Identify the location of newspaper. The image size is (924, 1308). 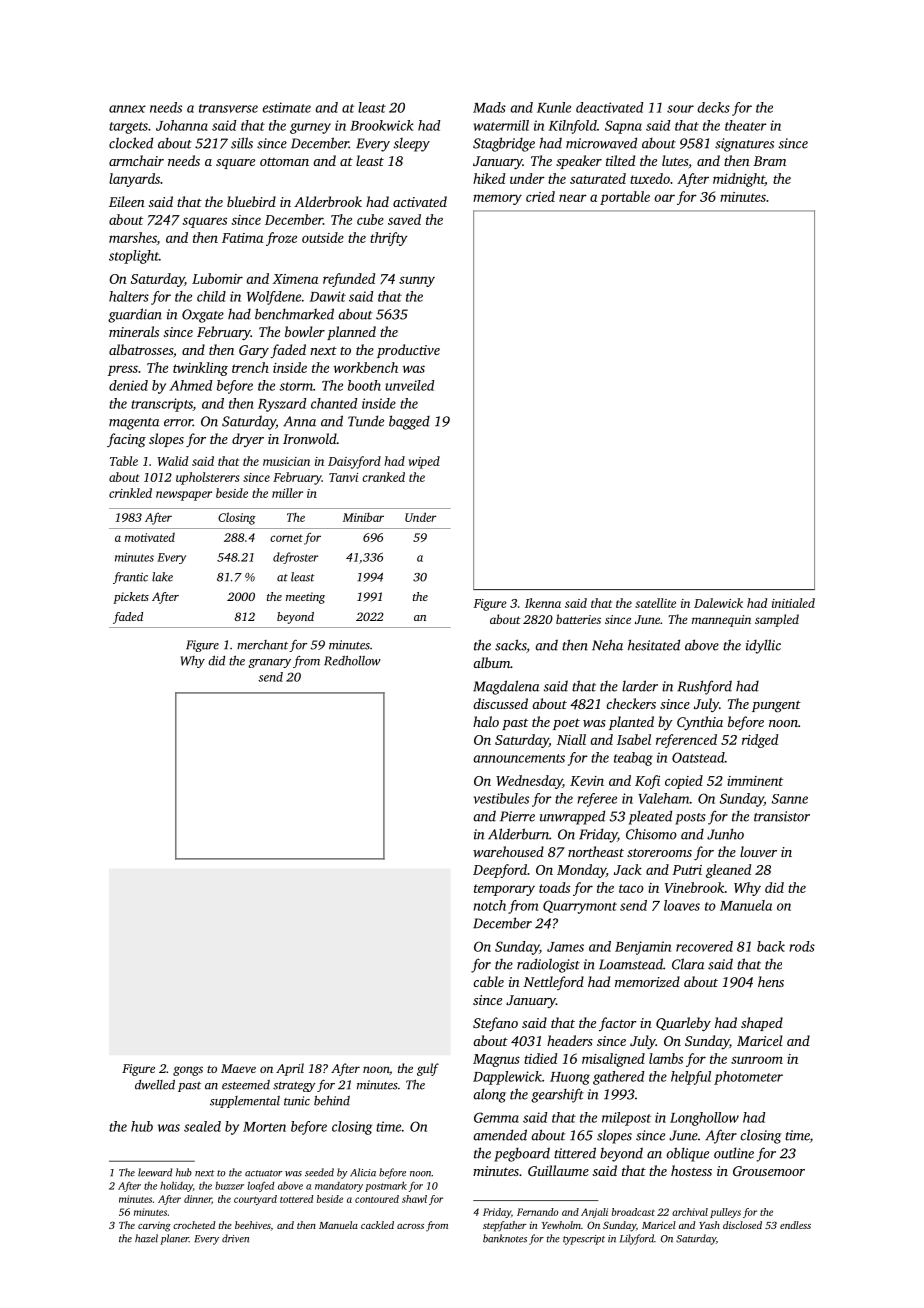
(184, 496).
